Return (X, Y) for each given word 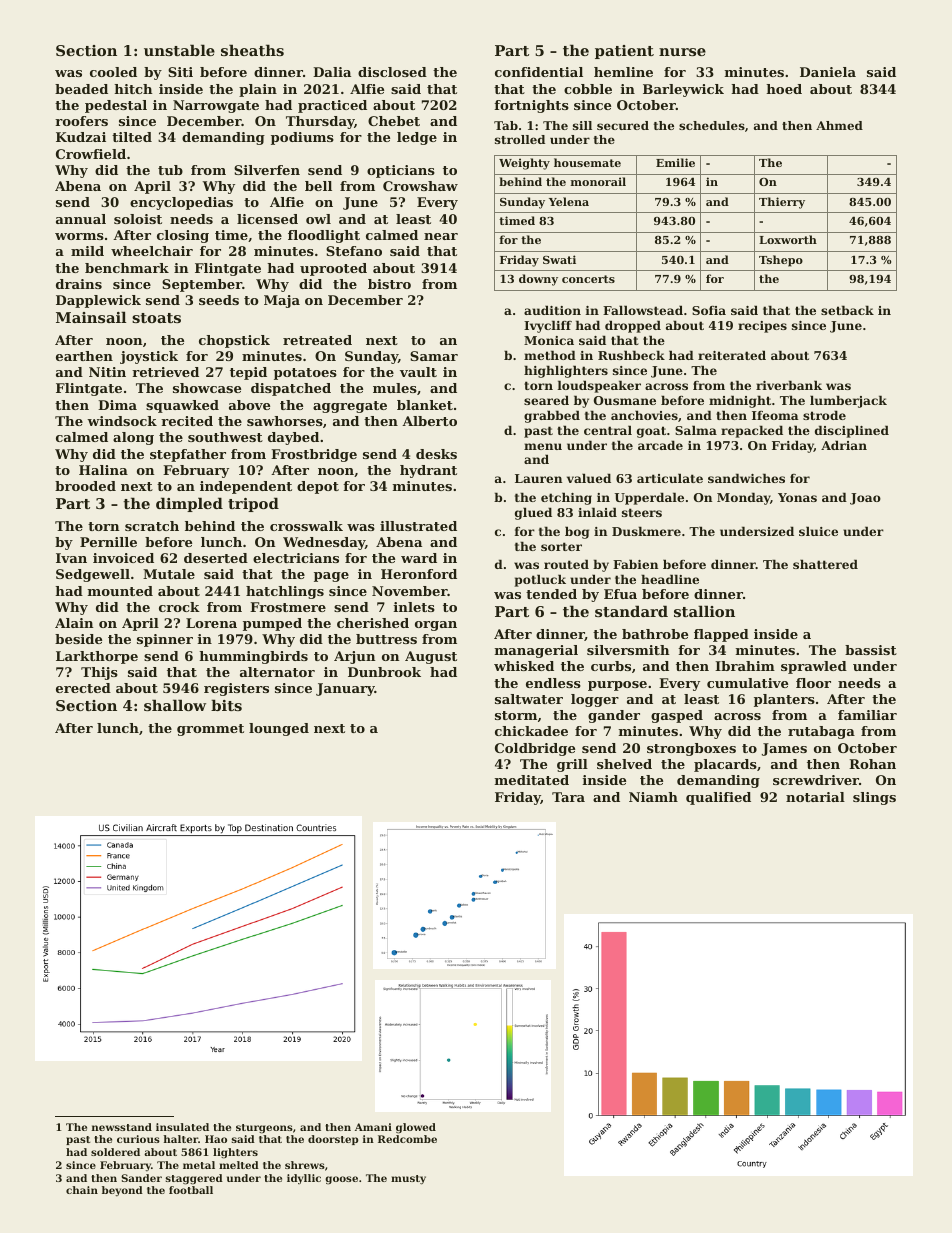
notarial (815, 797)
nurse (682, 52)
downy (538, 280)
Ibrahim (745, 666)
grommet (210, 730)
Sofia (709, 310)
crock (179, 607)
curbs (611, 666)
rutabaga (821, 732)
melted (239, 1165)
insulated (182, 1127)
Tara (568, 797)
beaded (81, 89)
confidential (539, 72)
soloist (138, 219)
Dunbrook (384, 672)
